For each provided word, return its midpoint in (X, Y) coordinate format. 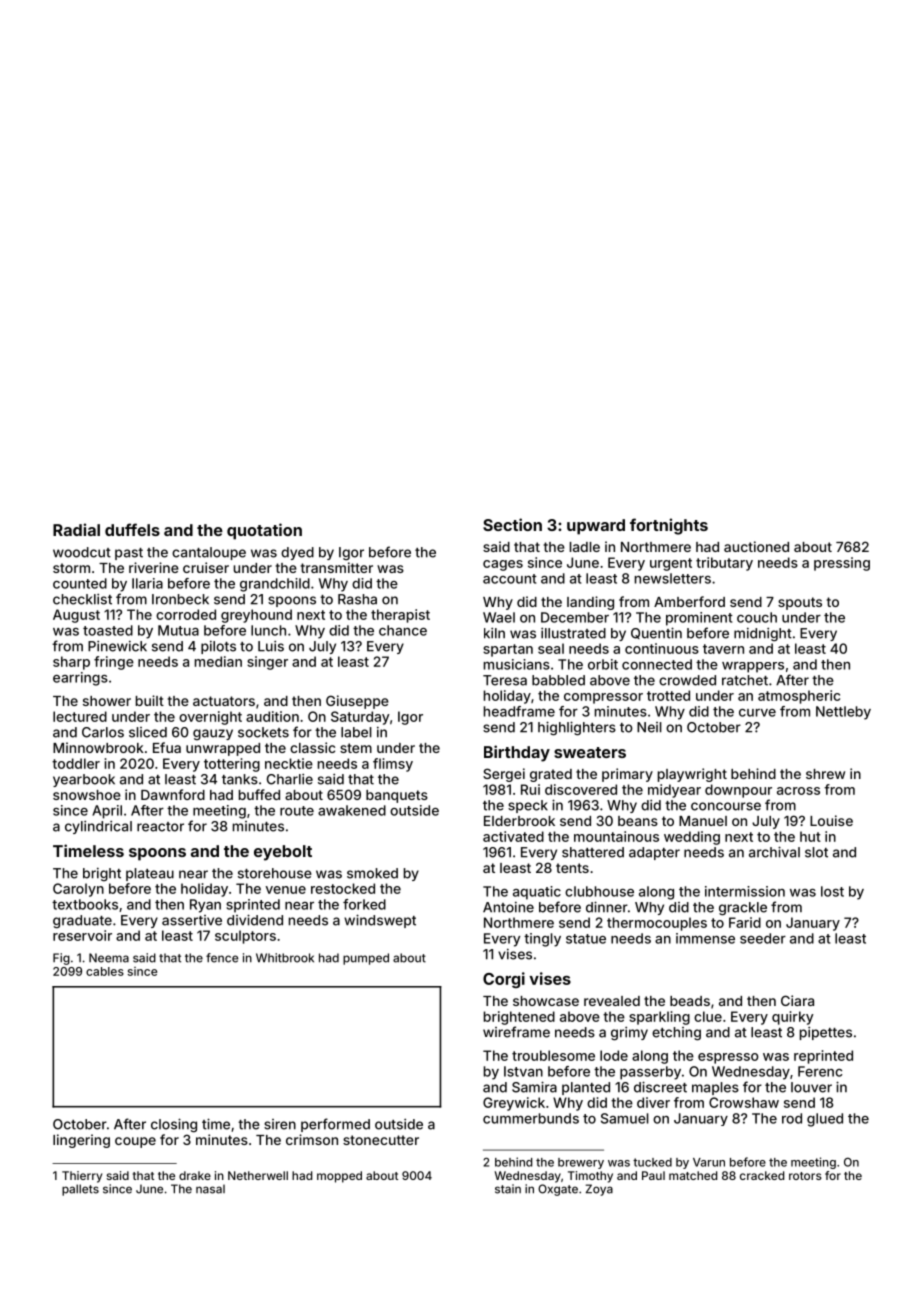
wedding (692, 838)
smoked (372, 873)
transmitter (337, 567)
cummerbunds (531, 1118)
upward (596, 527)
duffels (132, 529)
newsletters (673, 578)
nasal (210, 1189)
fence (222, 958)
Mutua (178, 630)
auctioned (756, 546)
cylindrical (98, 827)
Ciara (797, 1000)
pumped (366, 959)
